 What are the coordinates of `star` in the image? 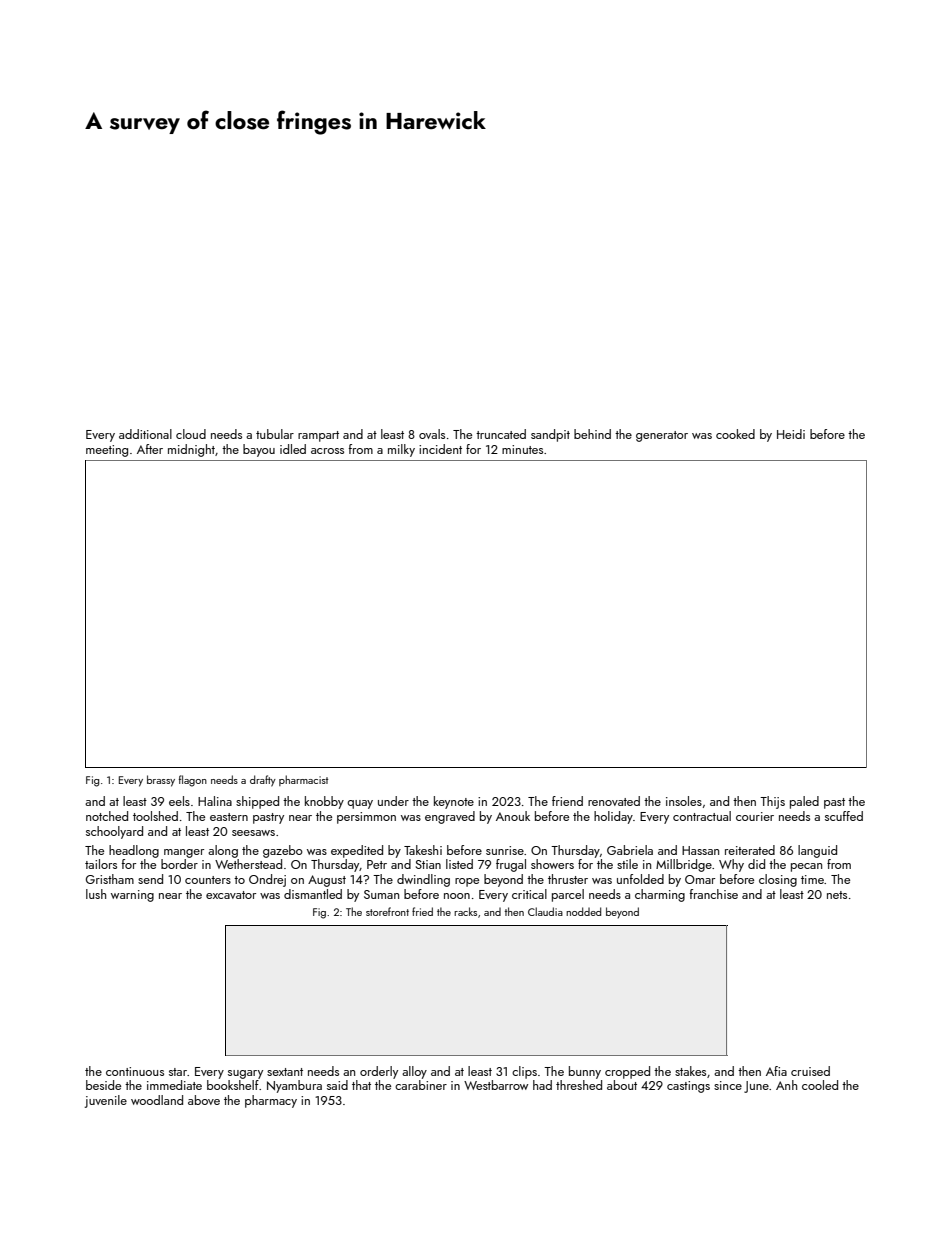 It's located at (178, 1072).
